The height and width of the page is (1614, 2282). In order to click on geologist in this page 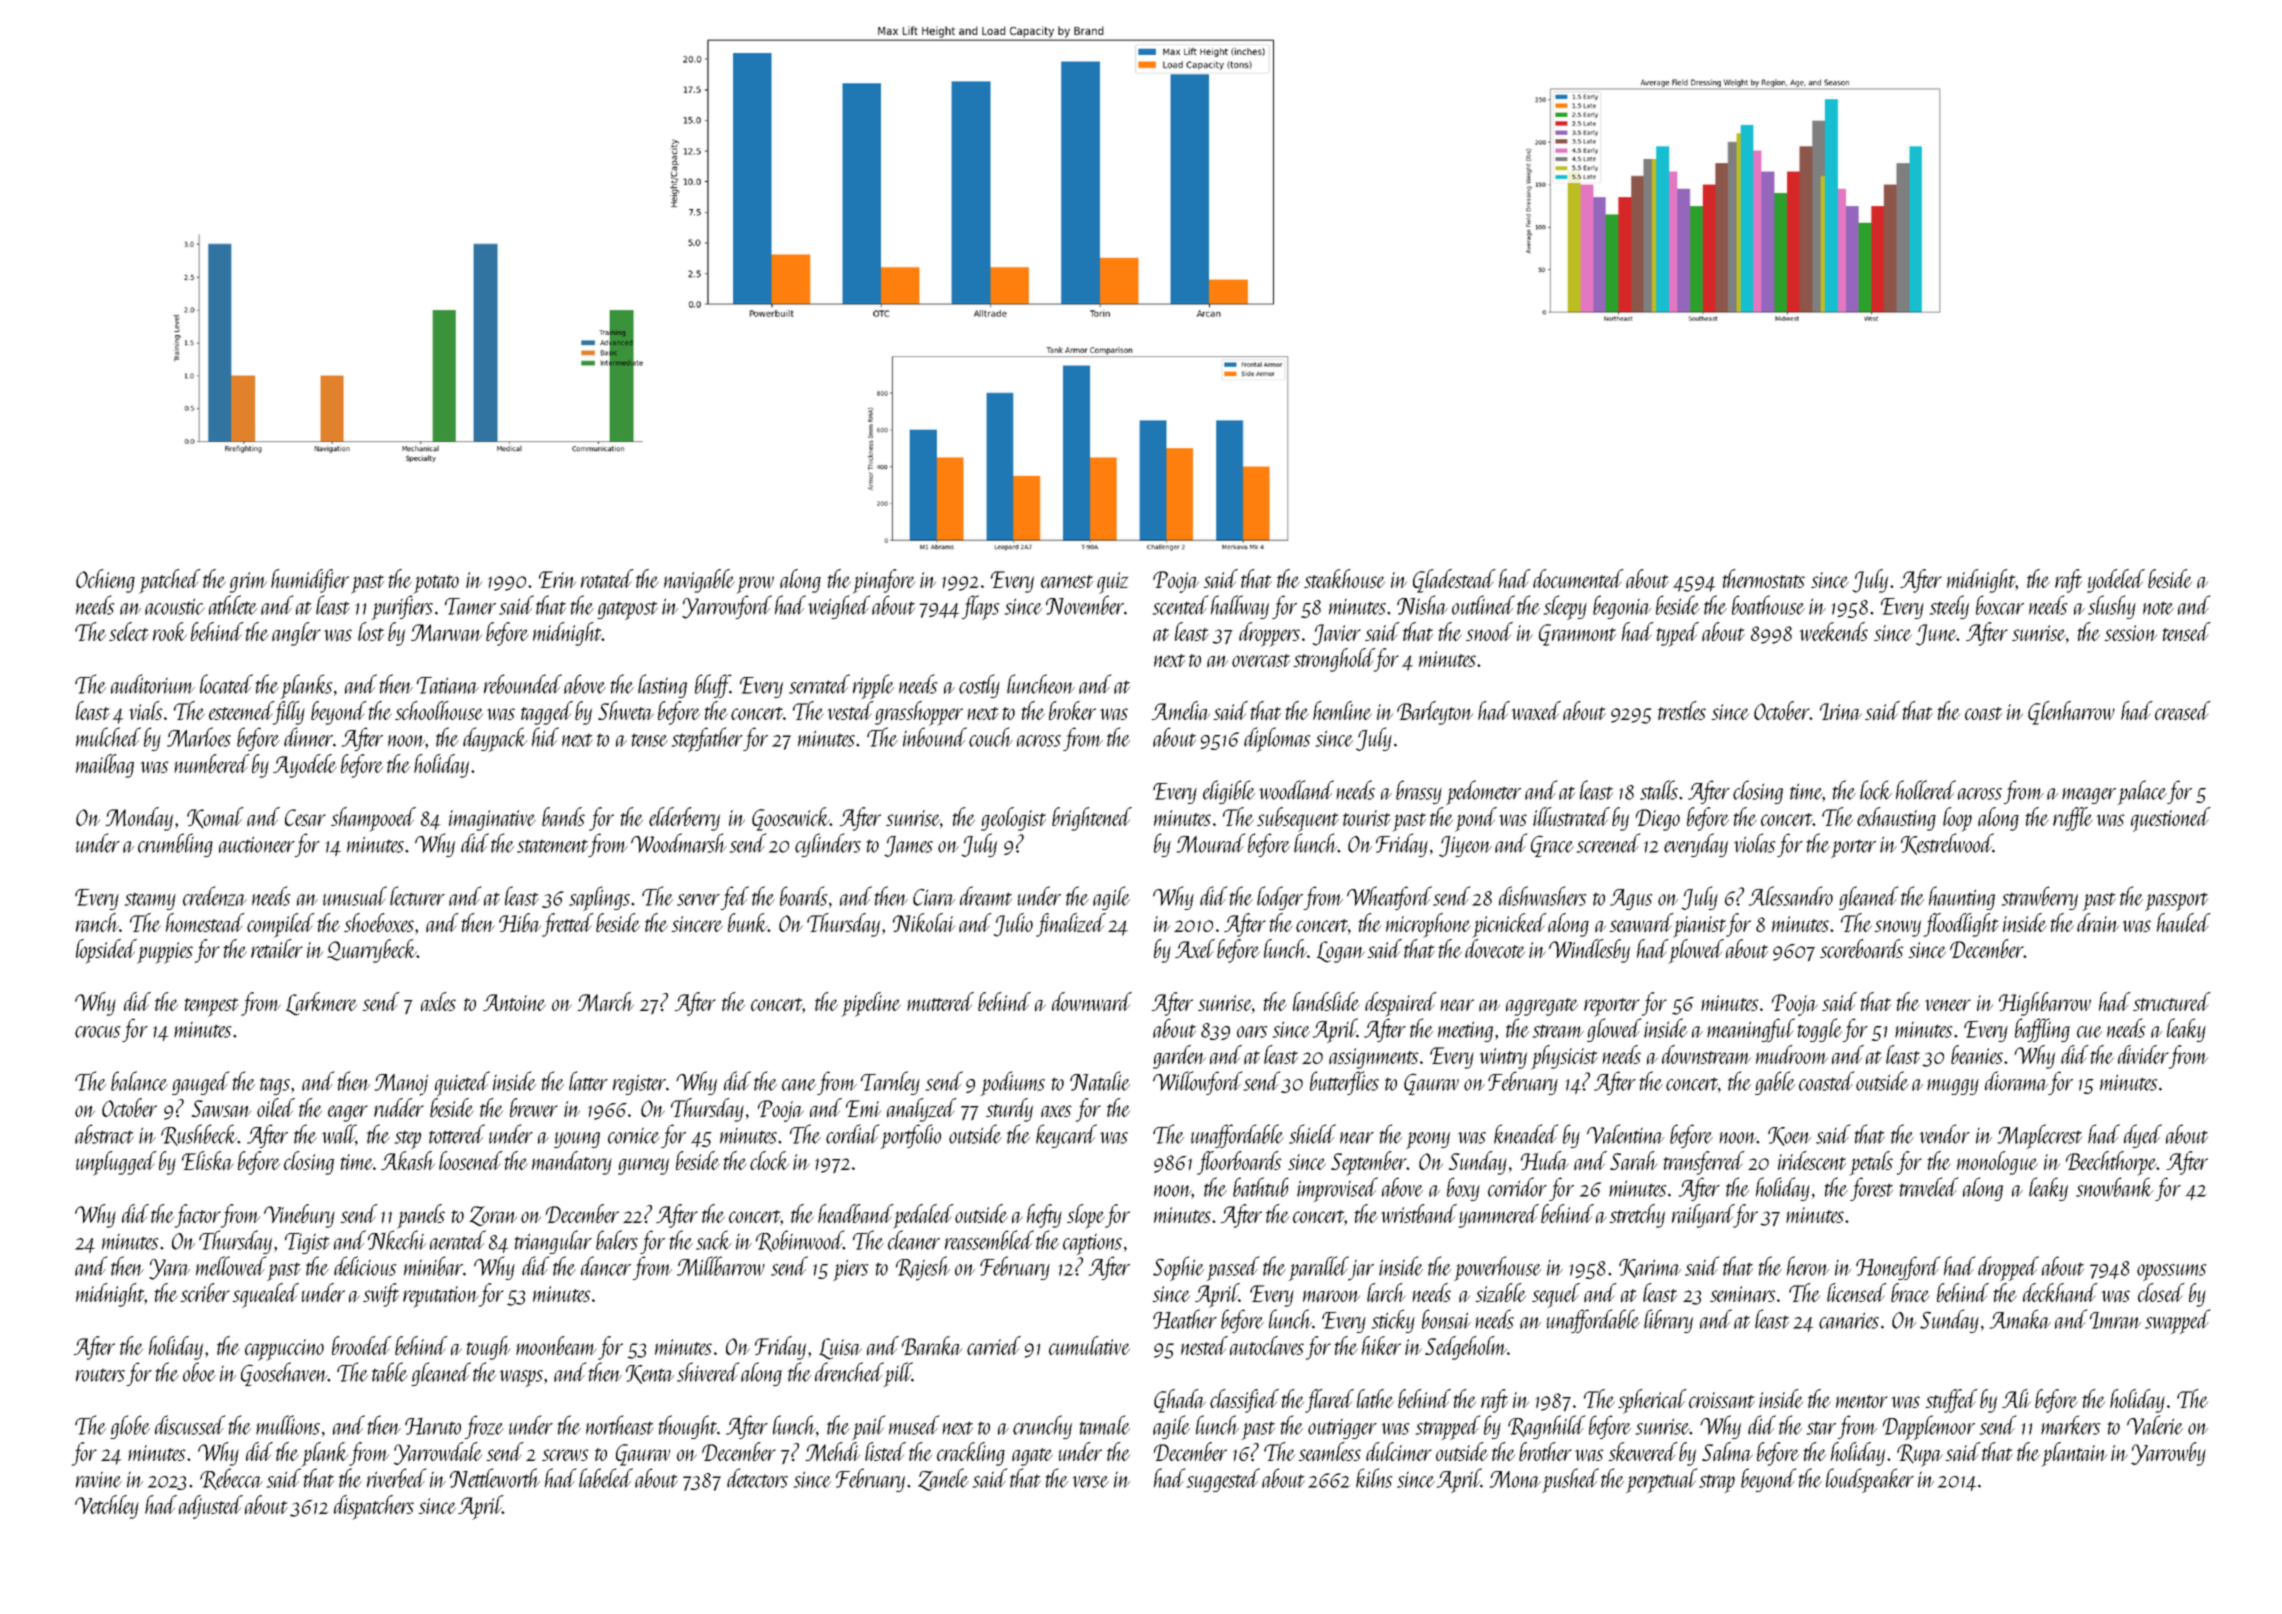, I will do `click(1013, 819)`.
